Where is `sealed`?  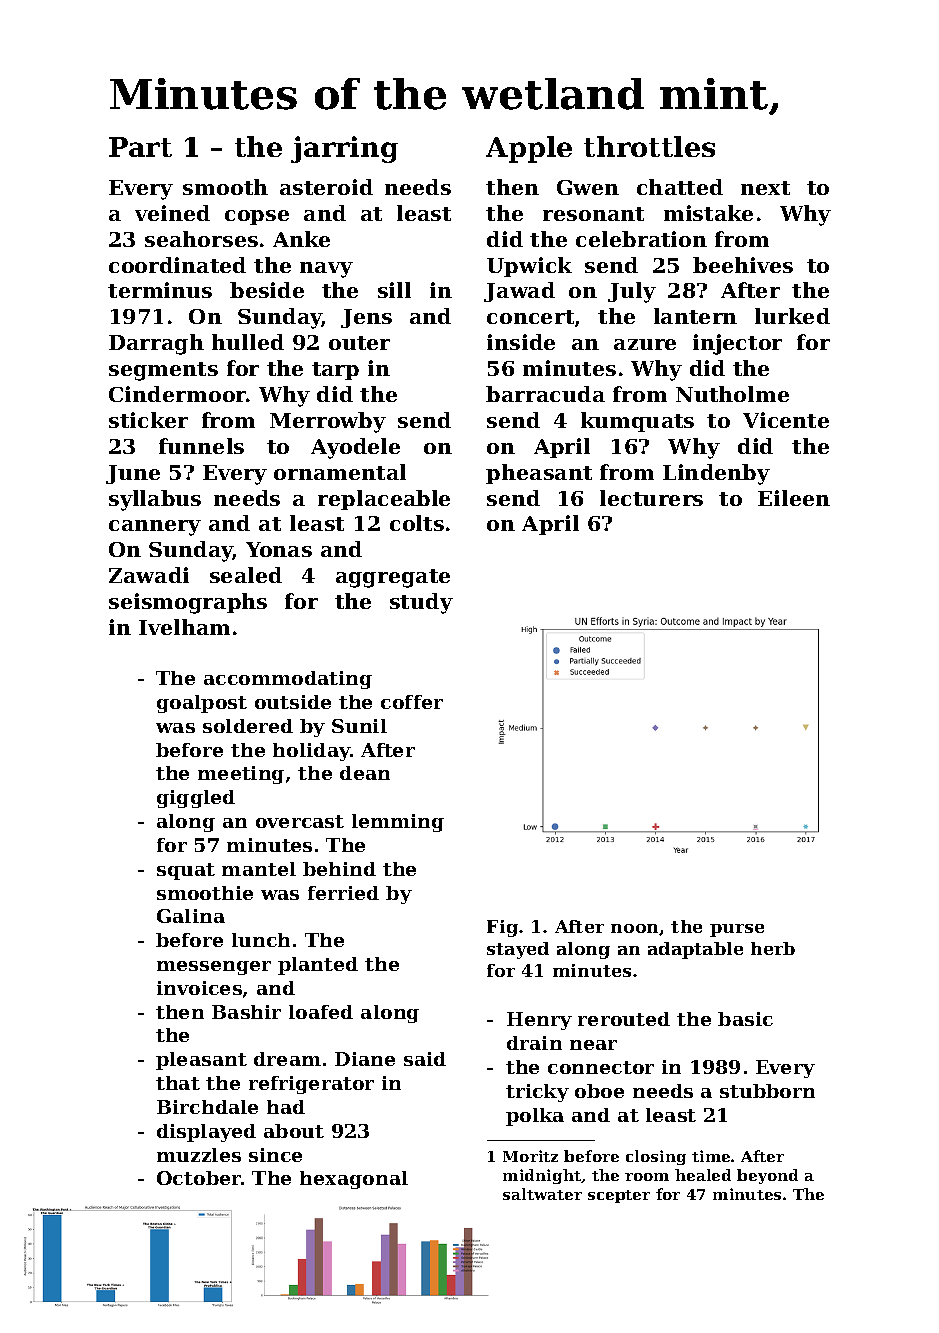 sealed is located at coordinates (246, 575).
